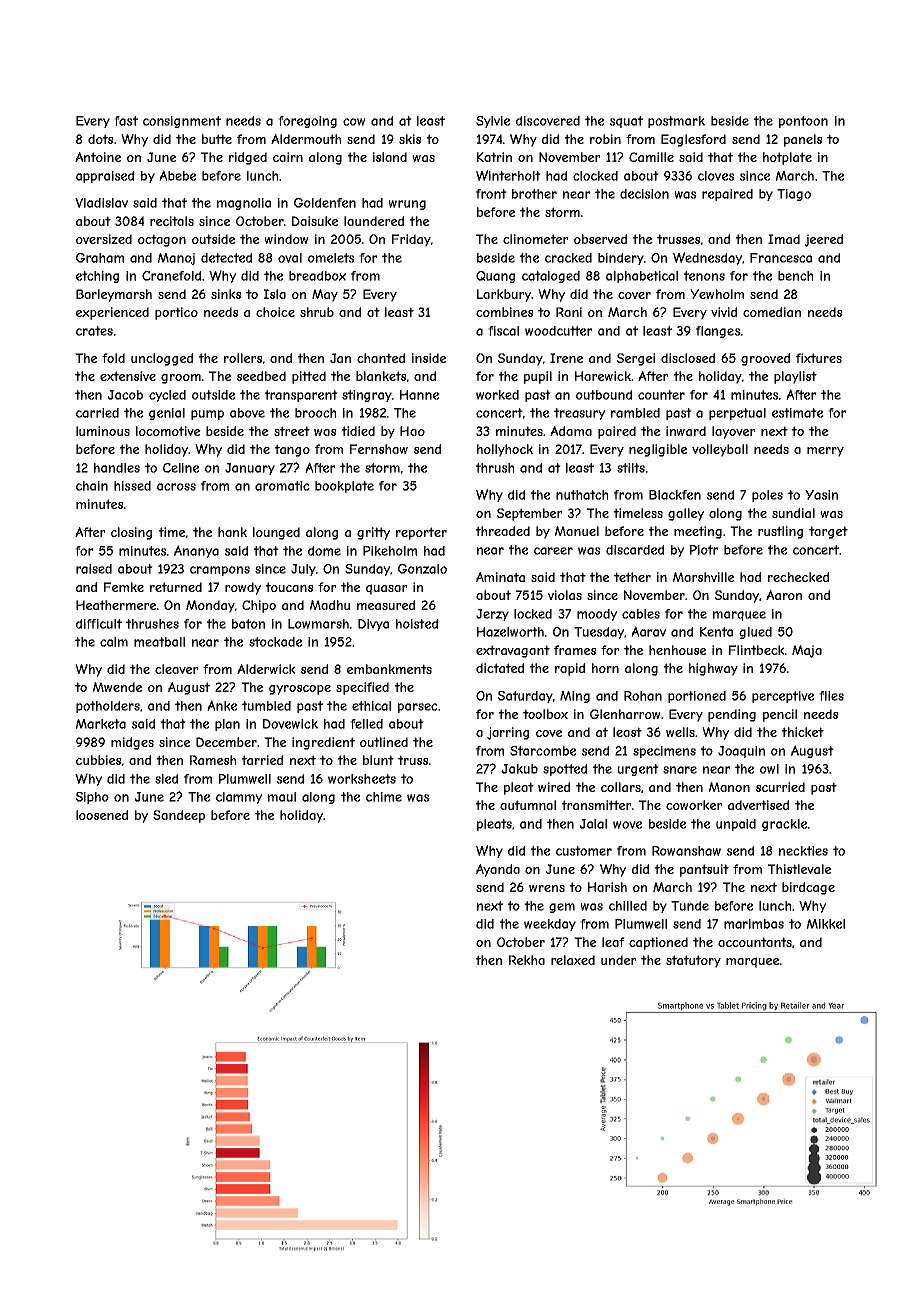 The image size is (924, 1308). What do you see at coordinates (720, 450) in the image?
I see `volleyball` at bounding box center [720, 450].
